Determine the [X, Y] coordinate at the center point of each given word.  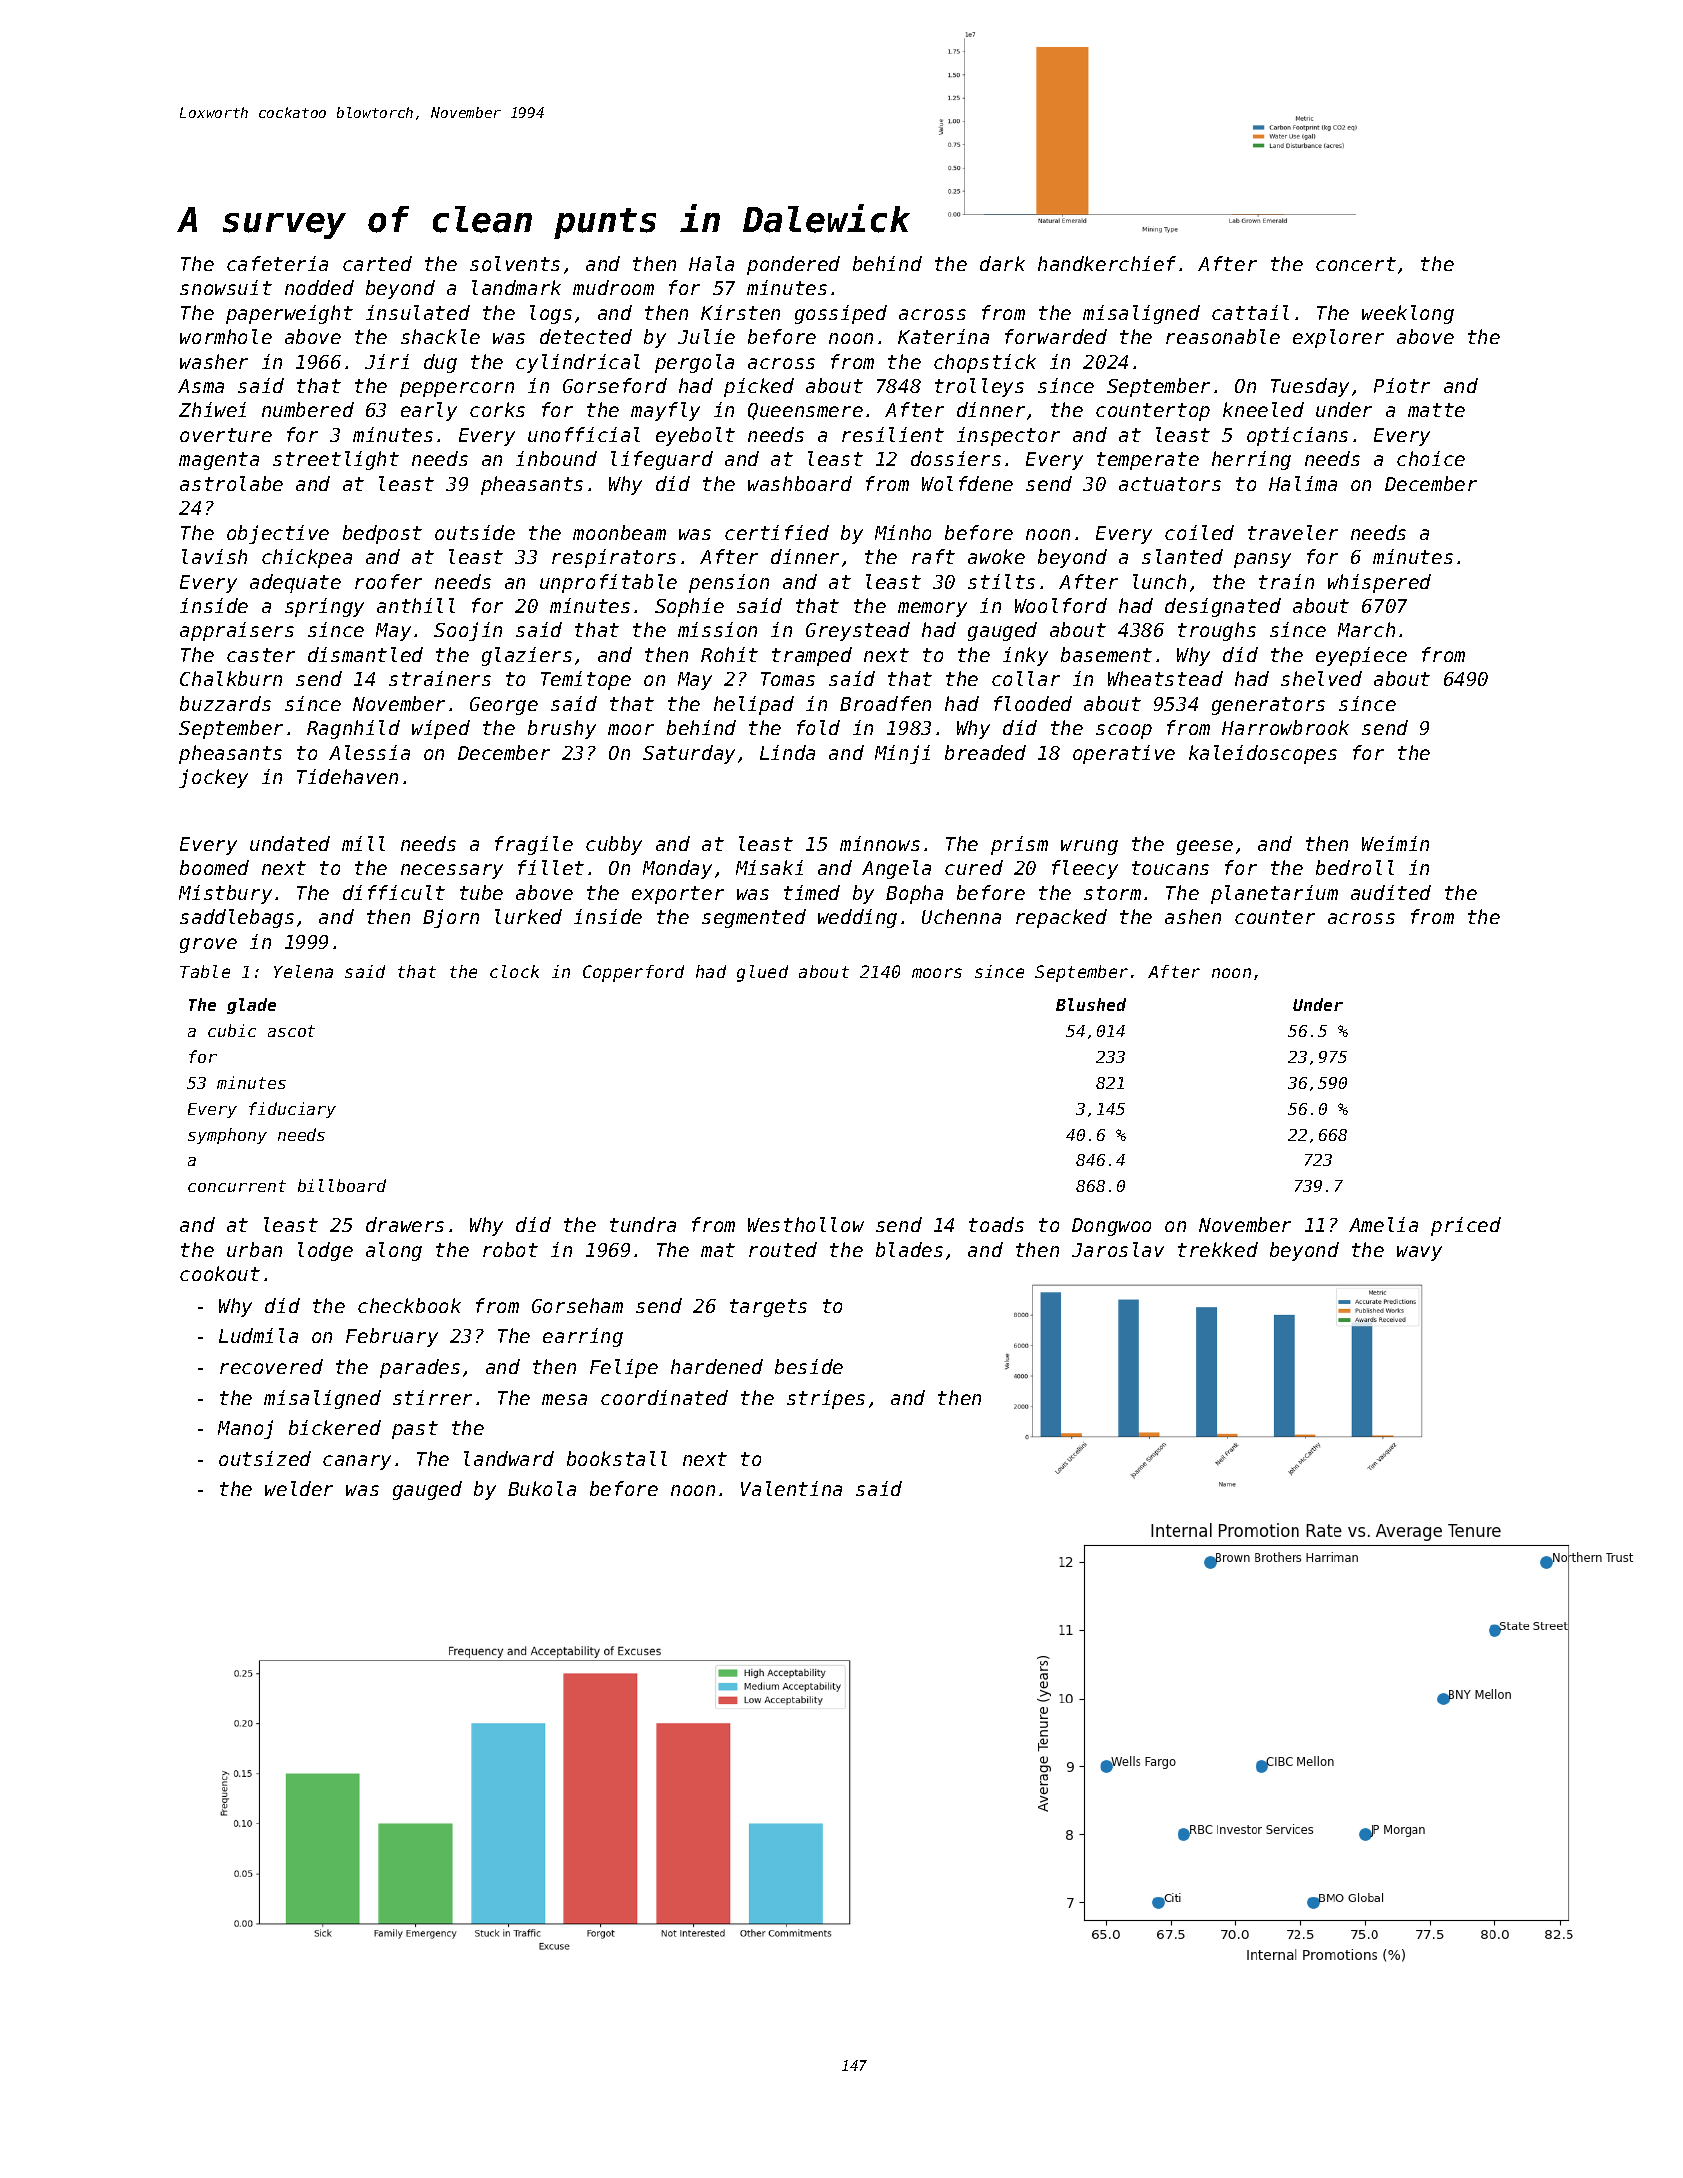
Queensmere [805, 411]
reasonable [1223, 336]
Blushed [1091, 1004]
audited [1391, 892]
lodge [325, 1251]
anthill [416, 605]
